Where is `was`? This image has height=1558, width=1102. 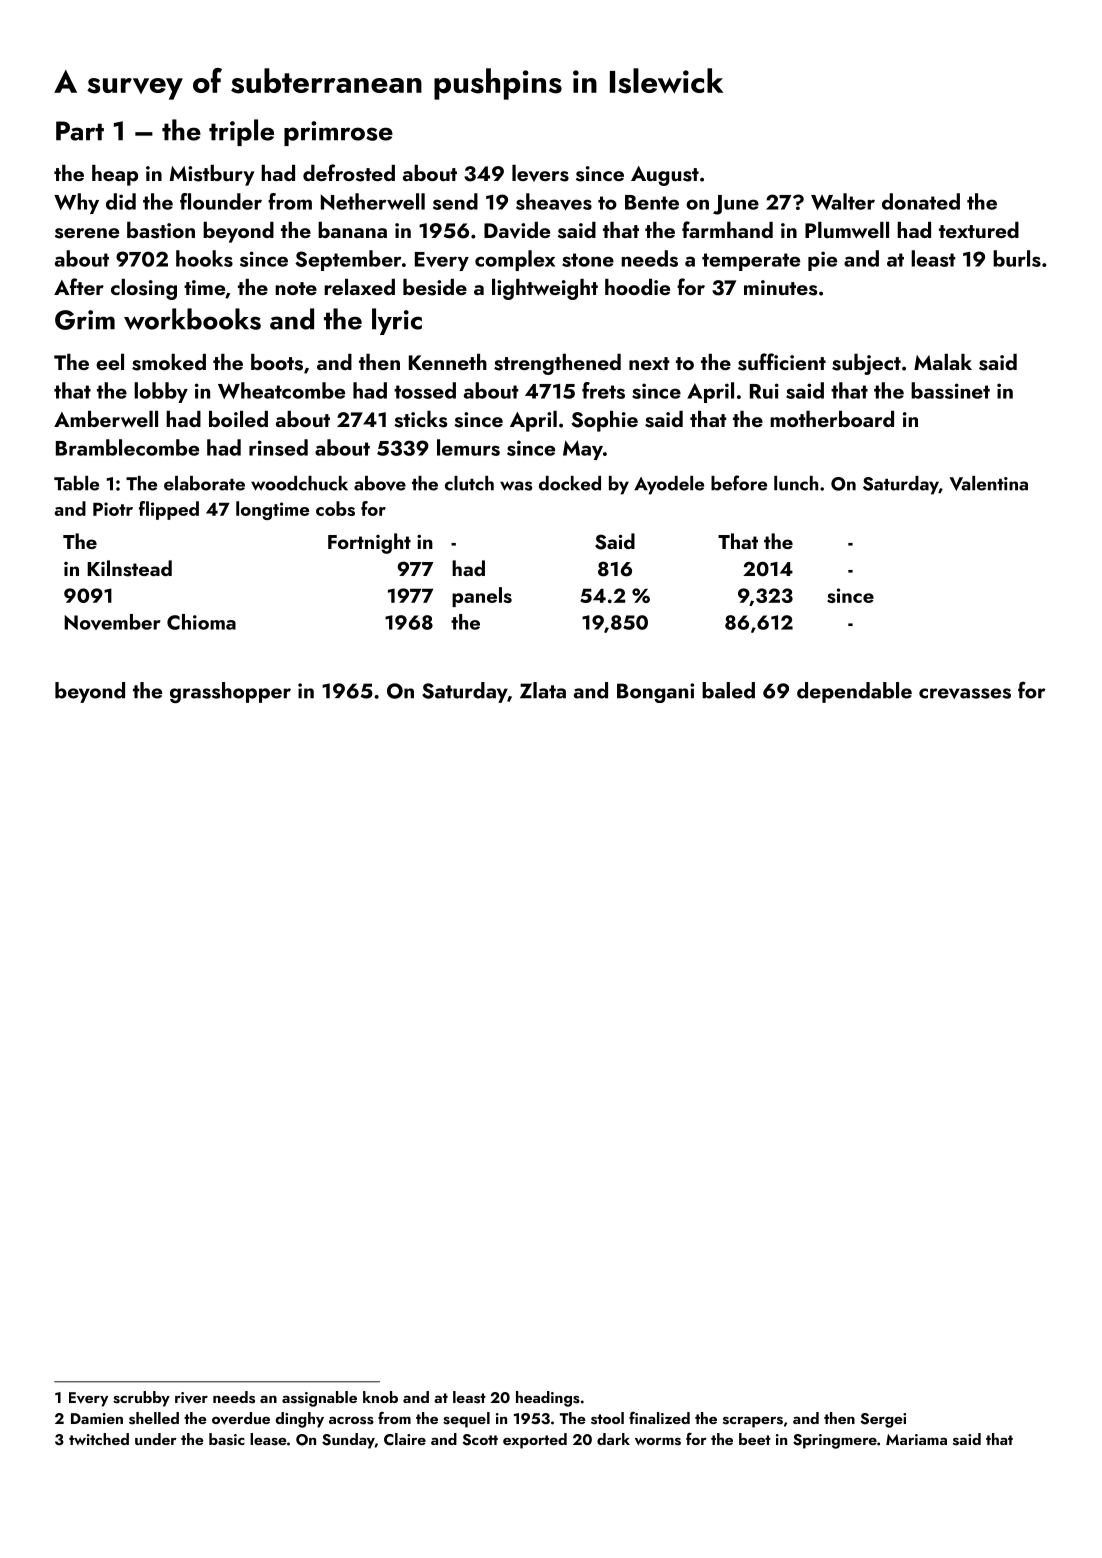 was is located at coordinates (516, 486).
